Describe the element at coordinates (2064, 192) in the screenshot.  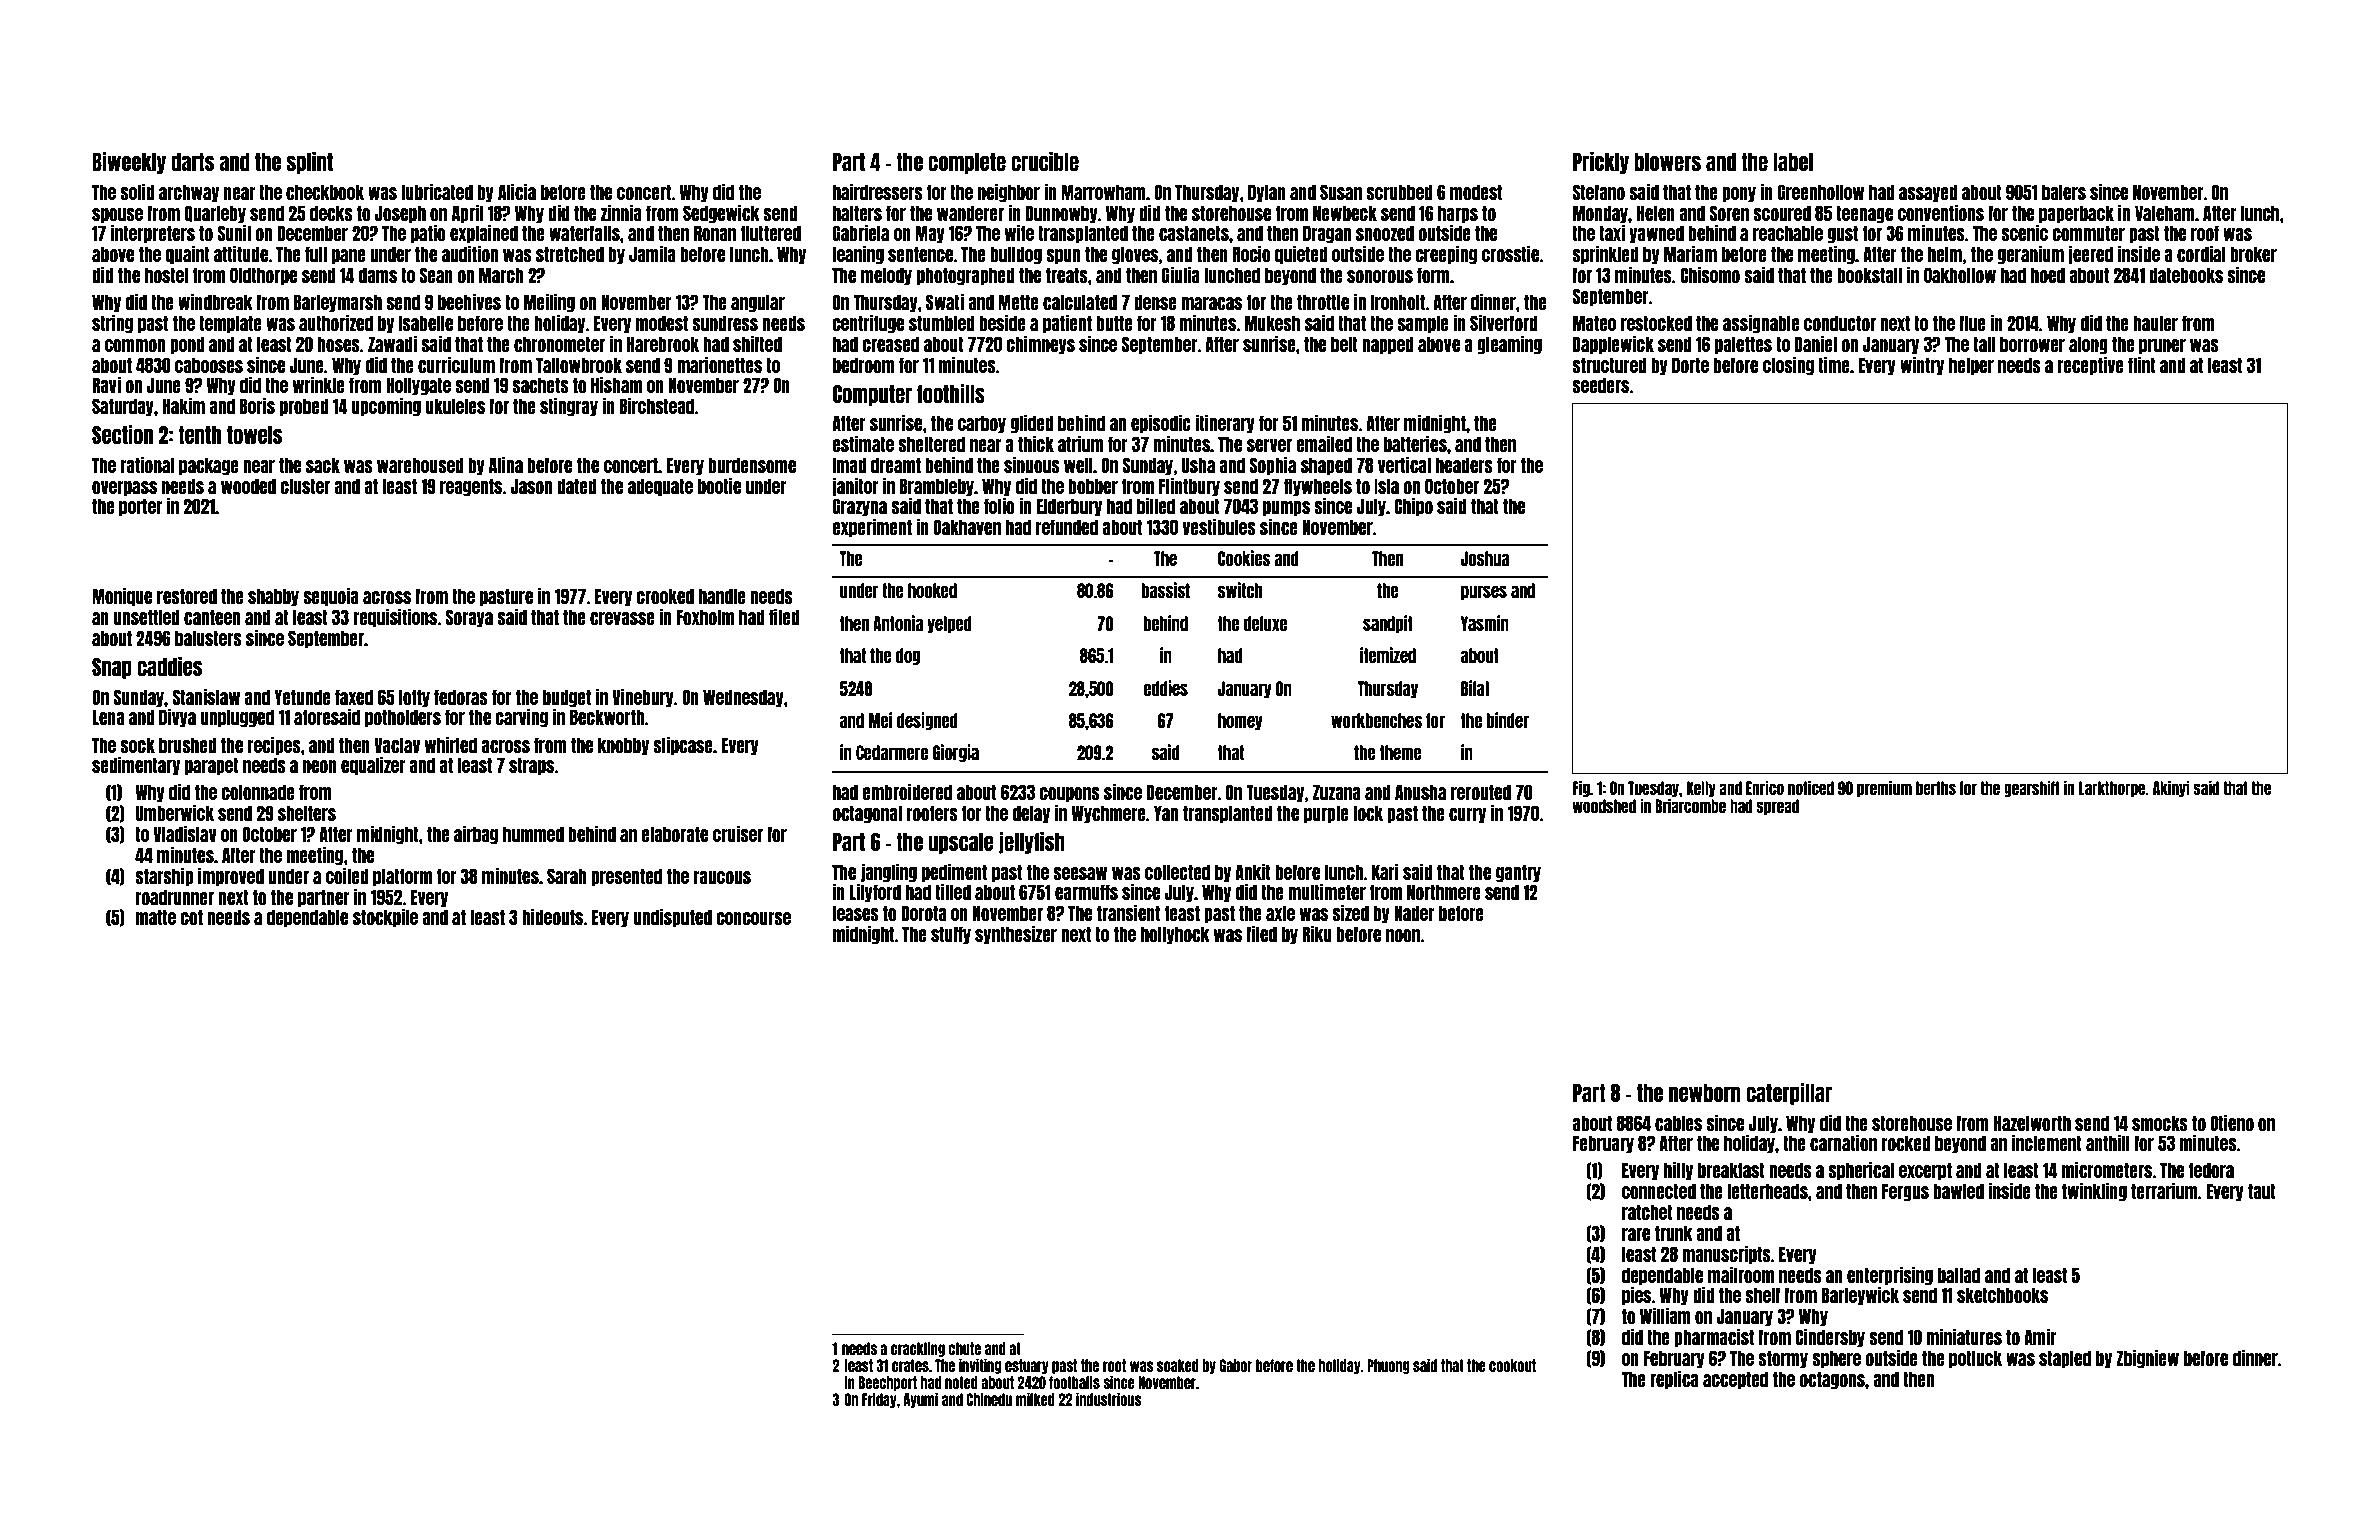
I see `balers` at that location.
